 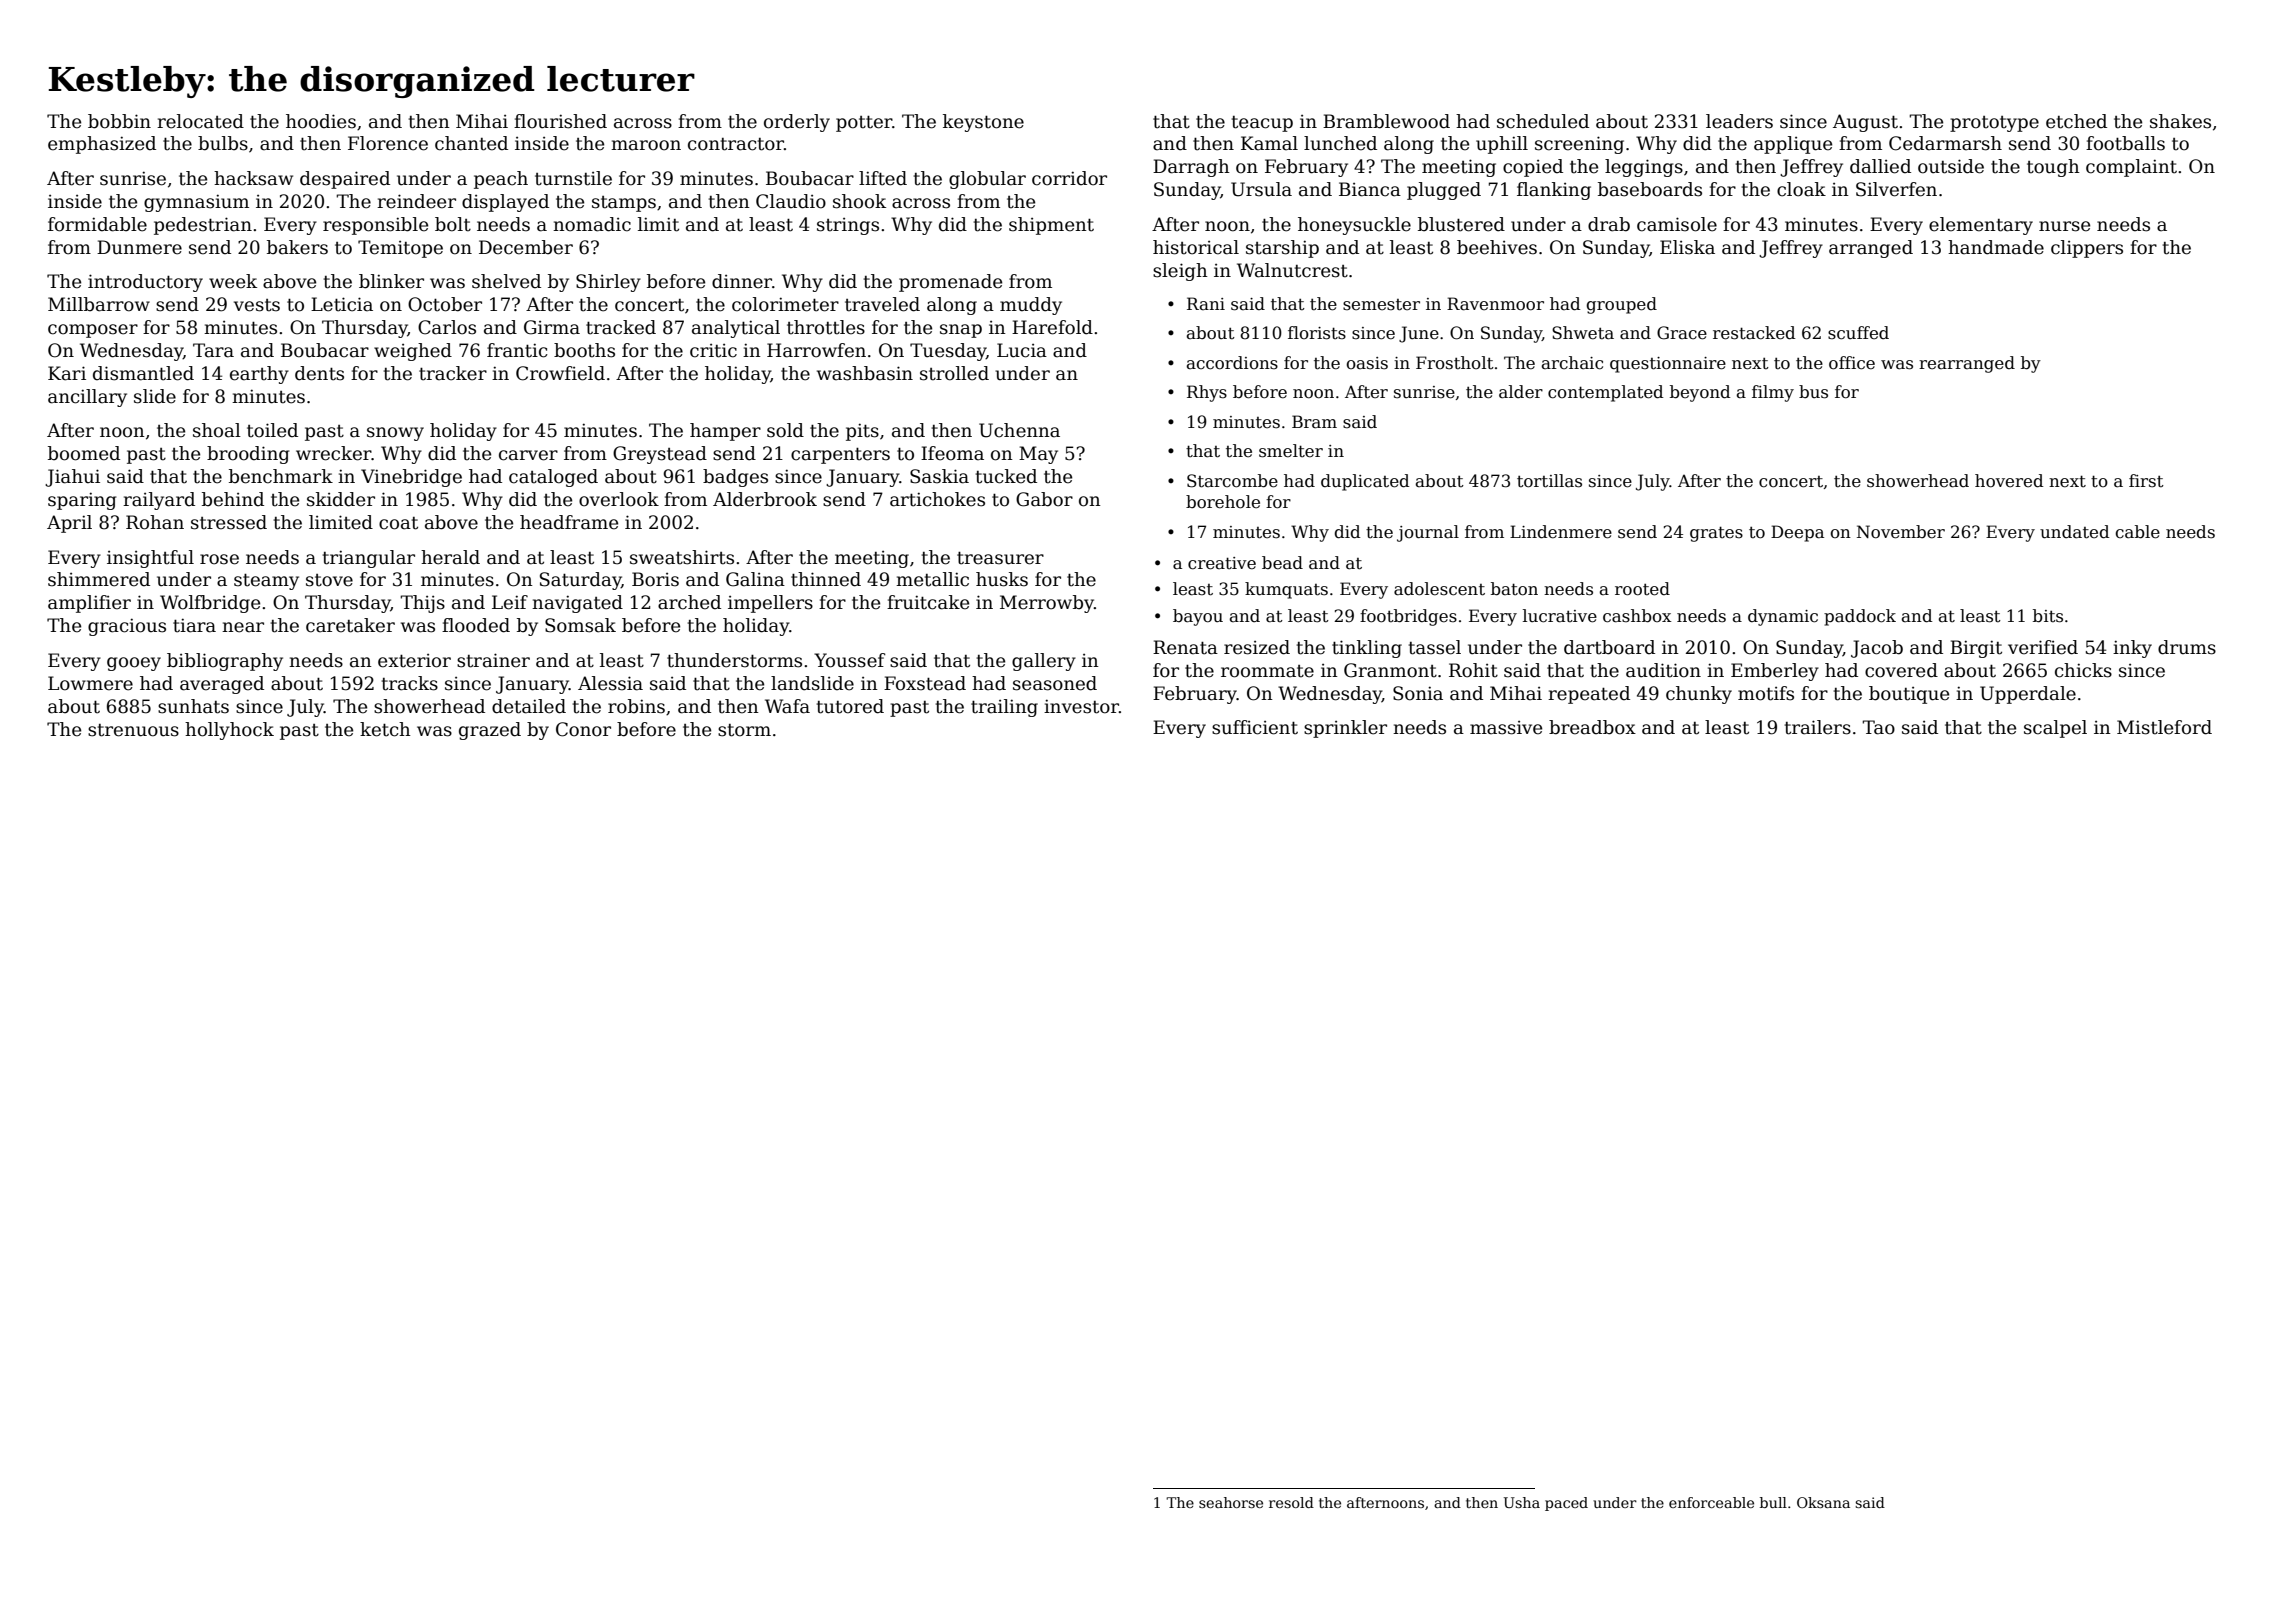 I want to click on Oksana, so click(x=1823, y=1502).
